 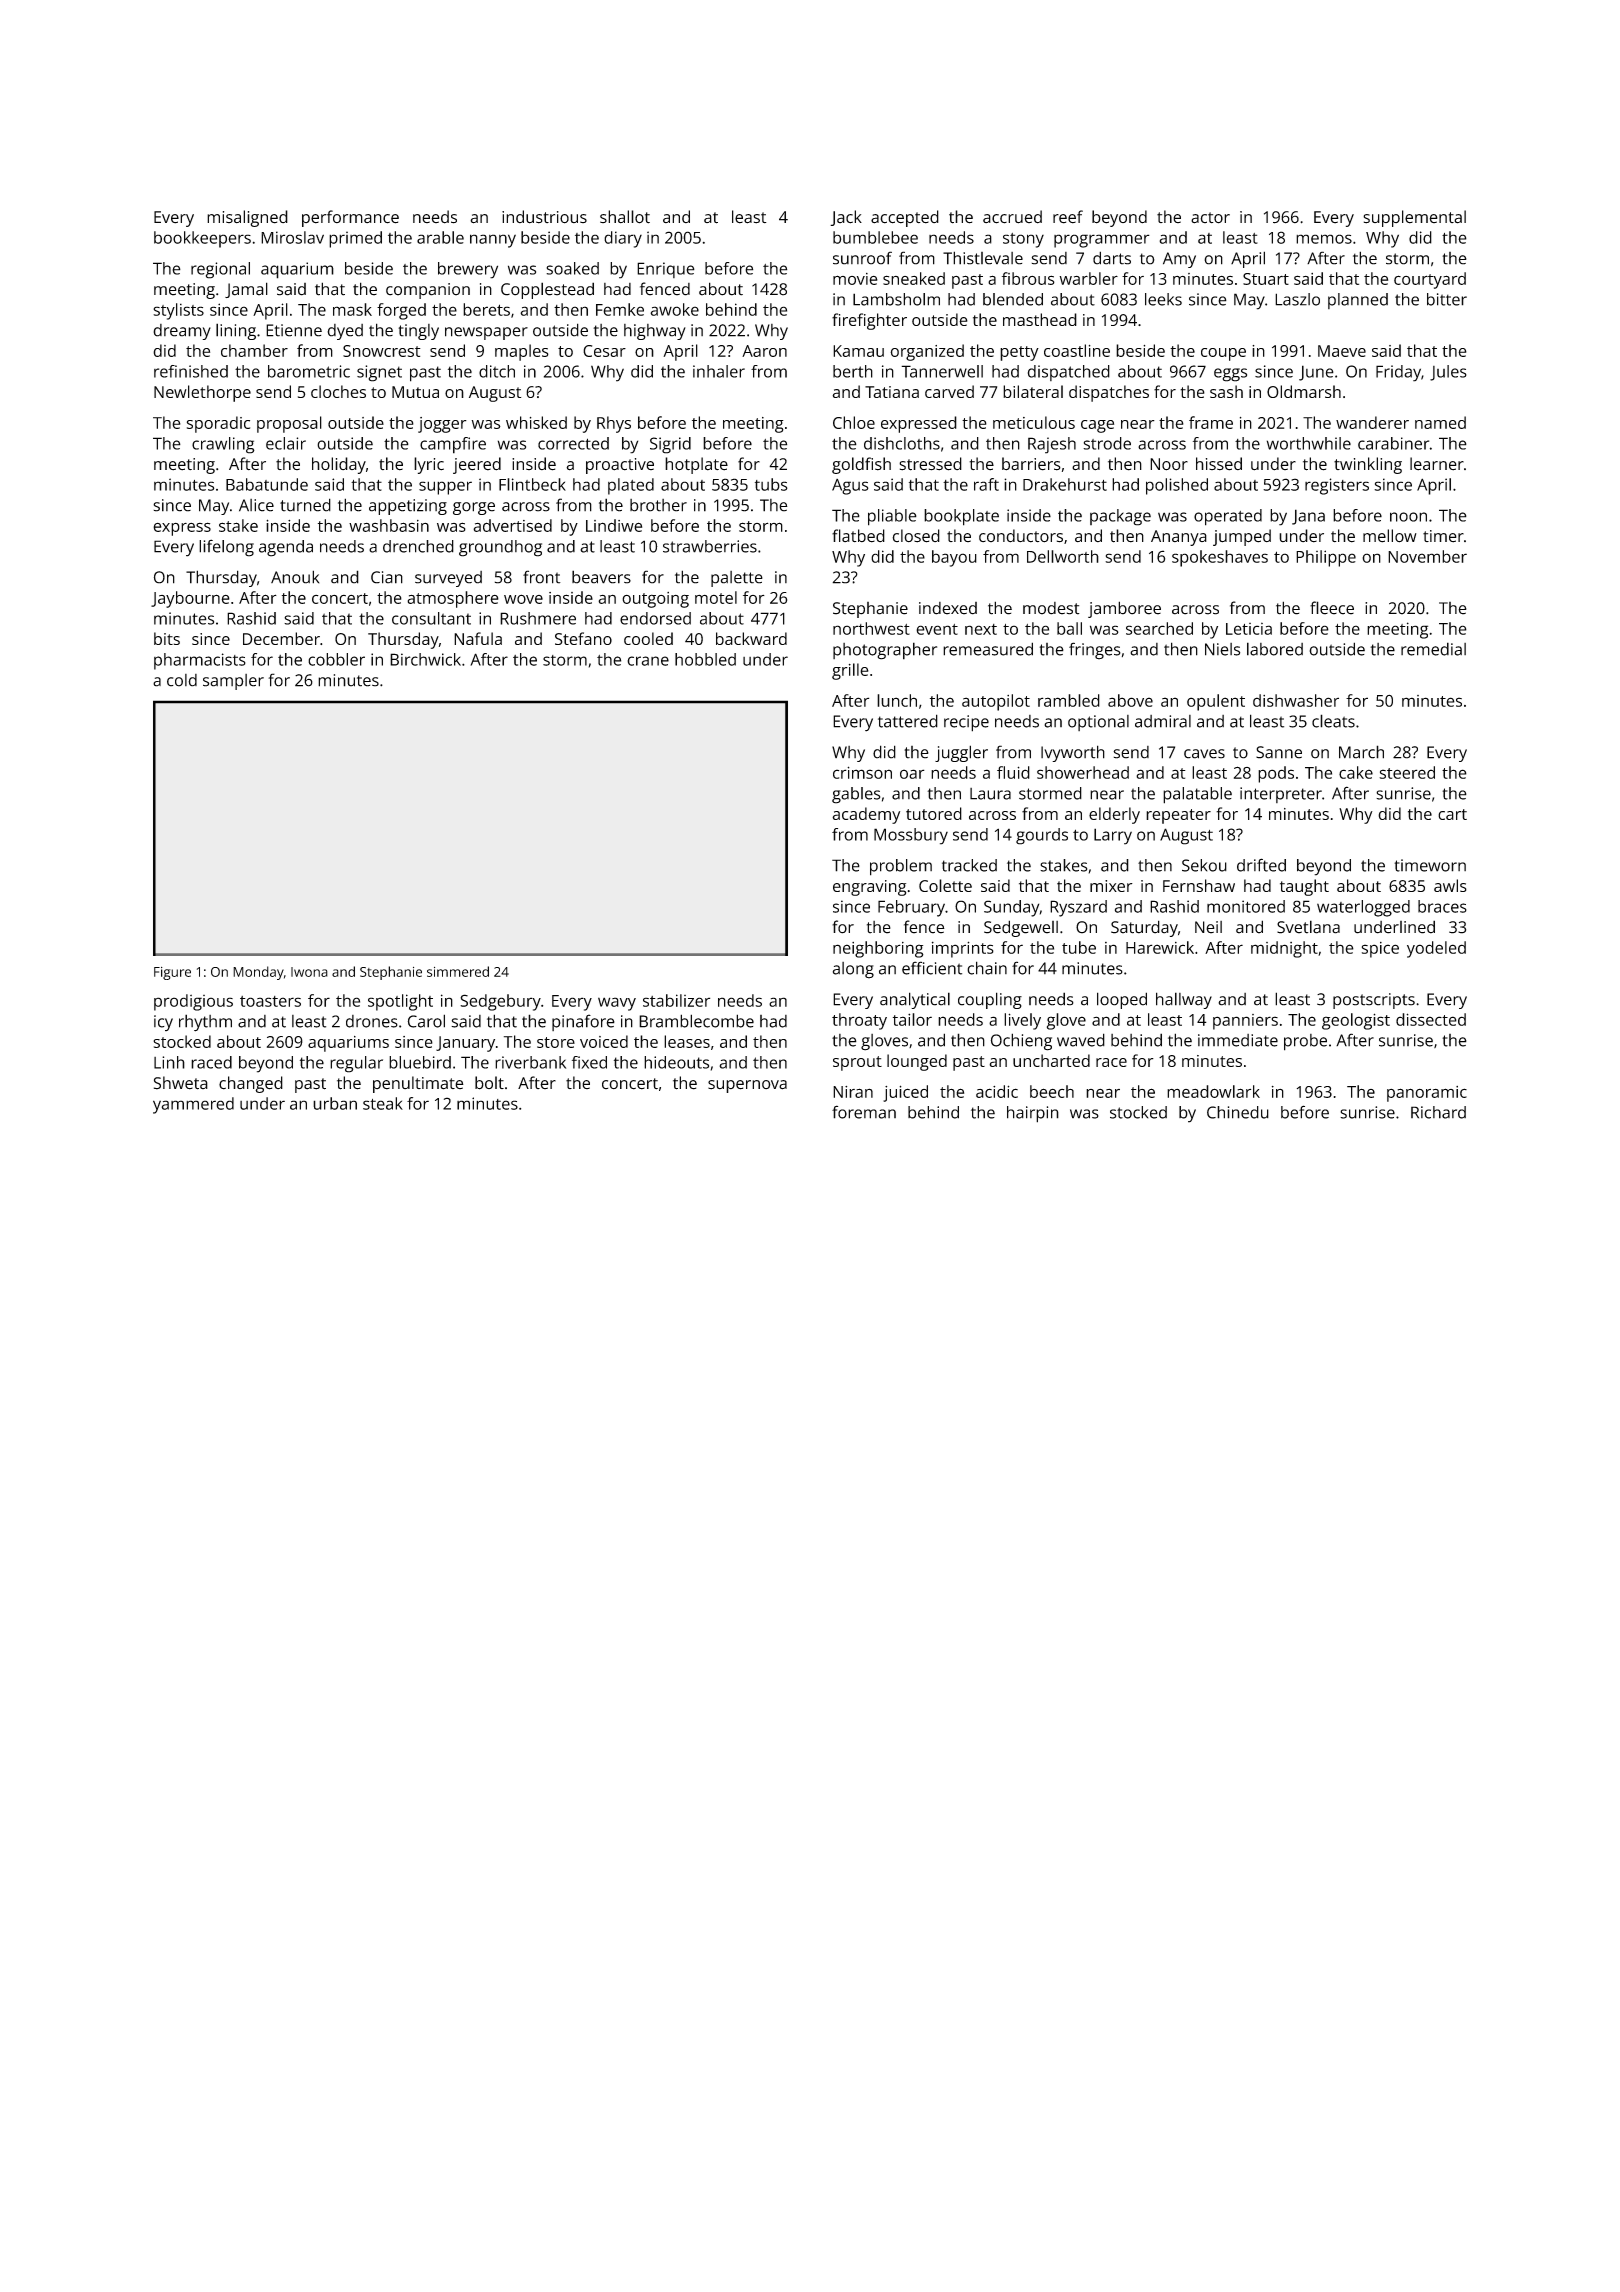 I want to click on coupling, so click(x=990, y=1000).
